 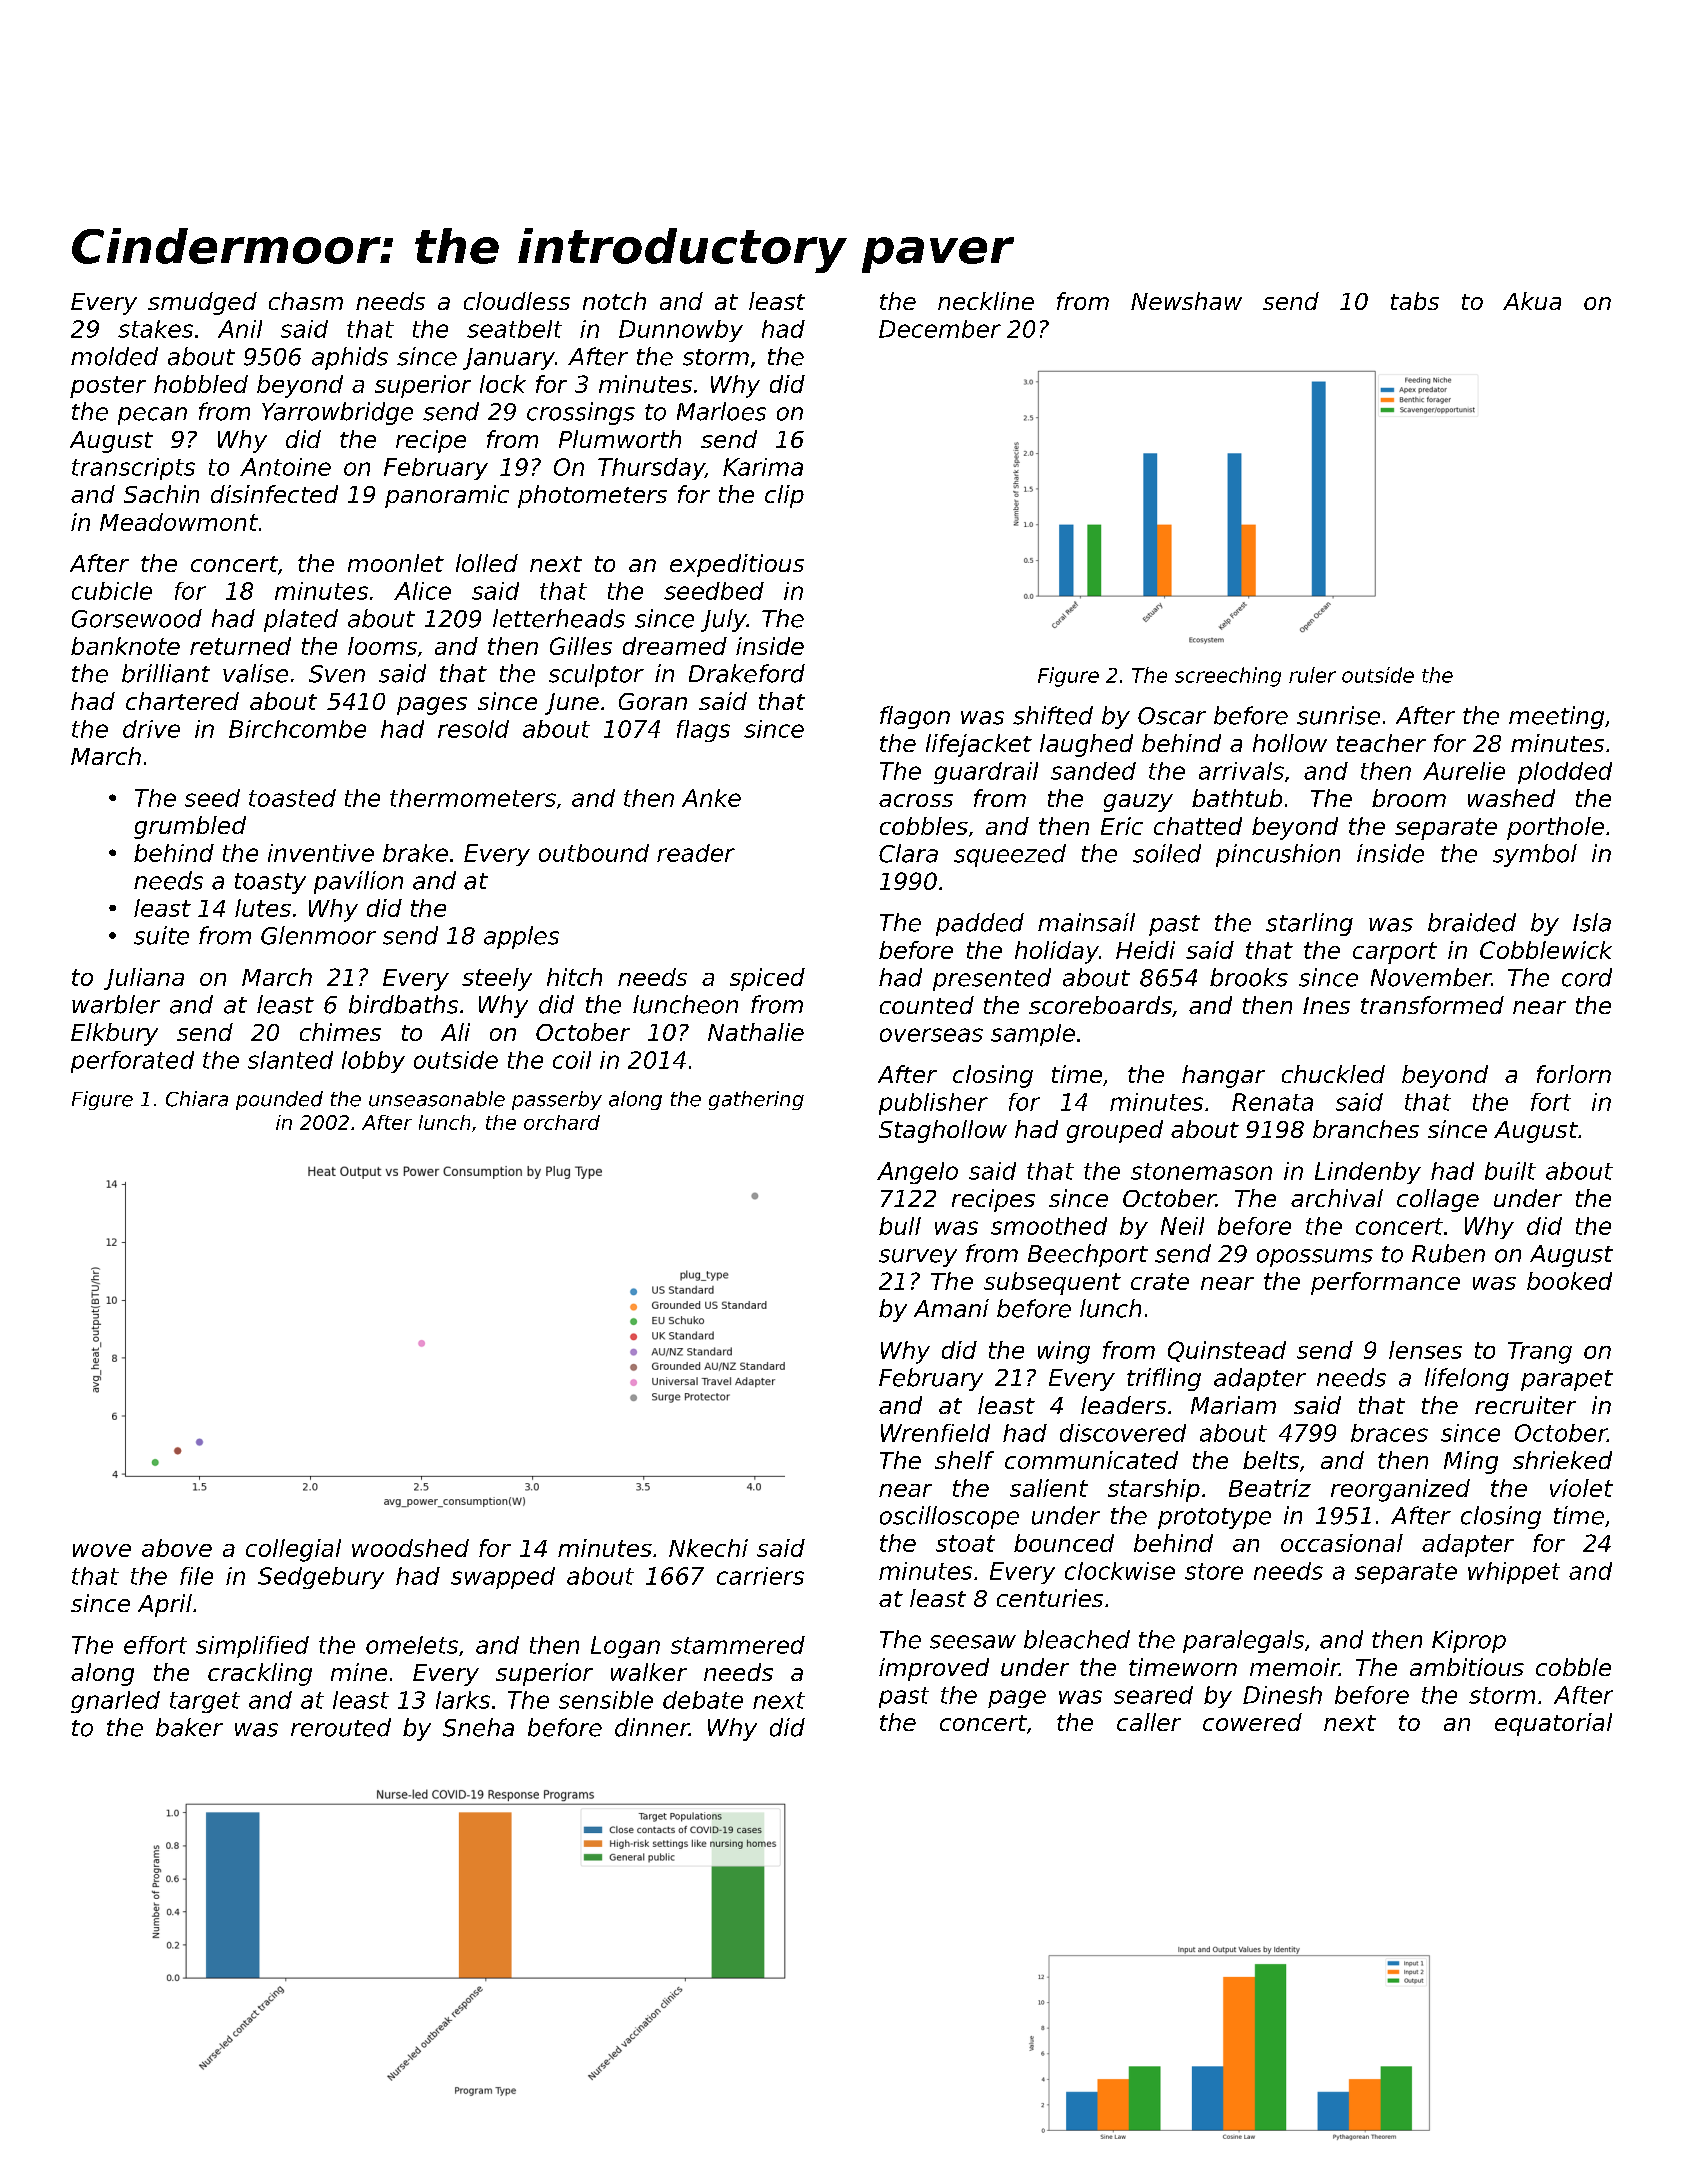 I want to click on steely, so click(x=497, y=979).
